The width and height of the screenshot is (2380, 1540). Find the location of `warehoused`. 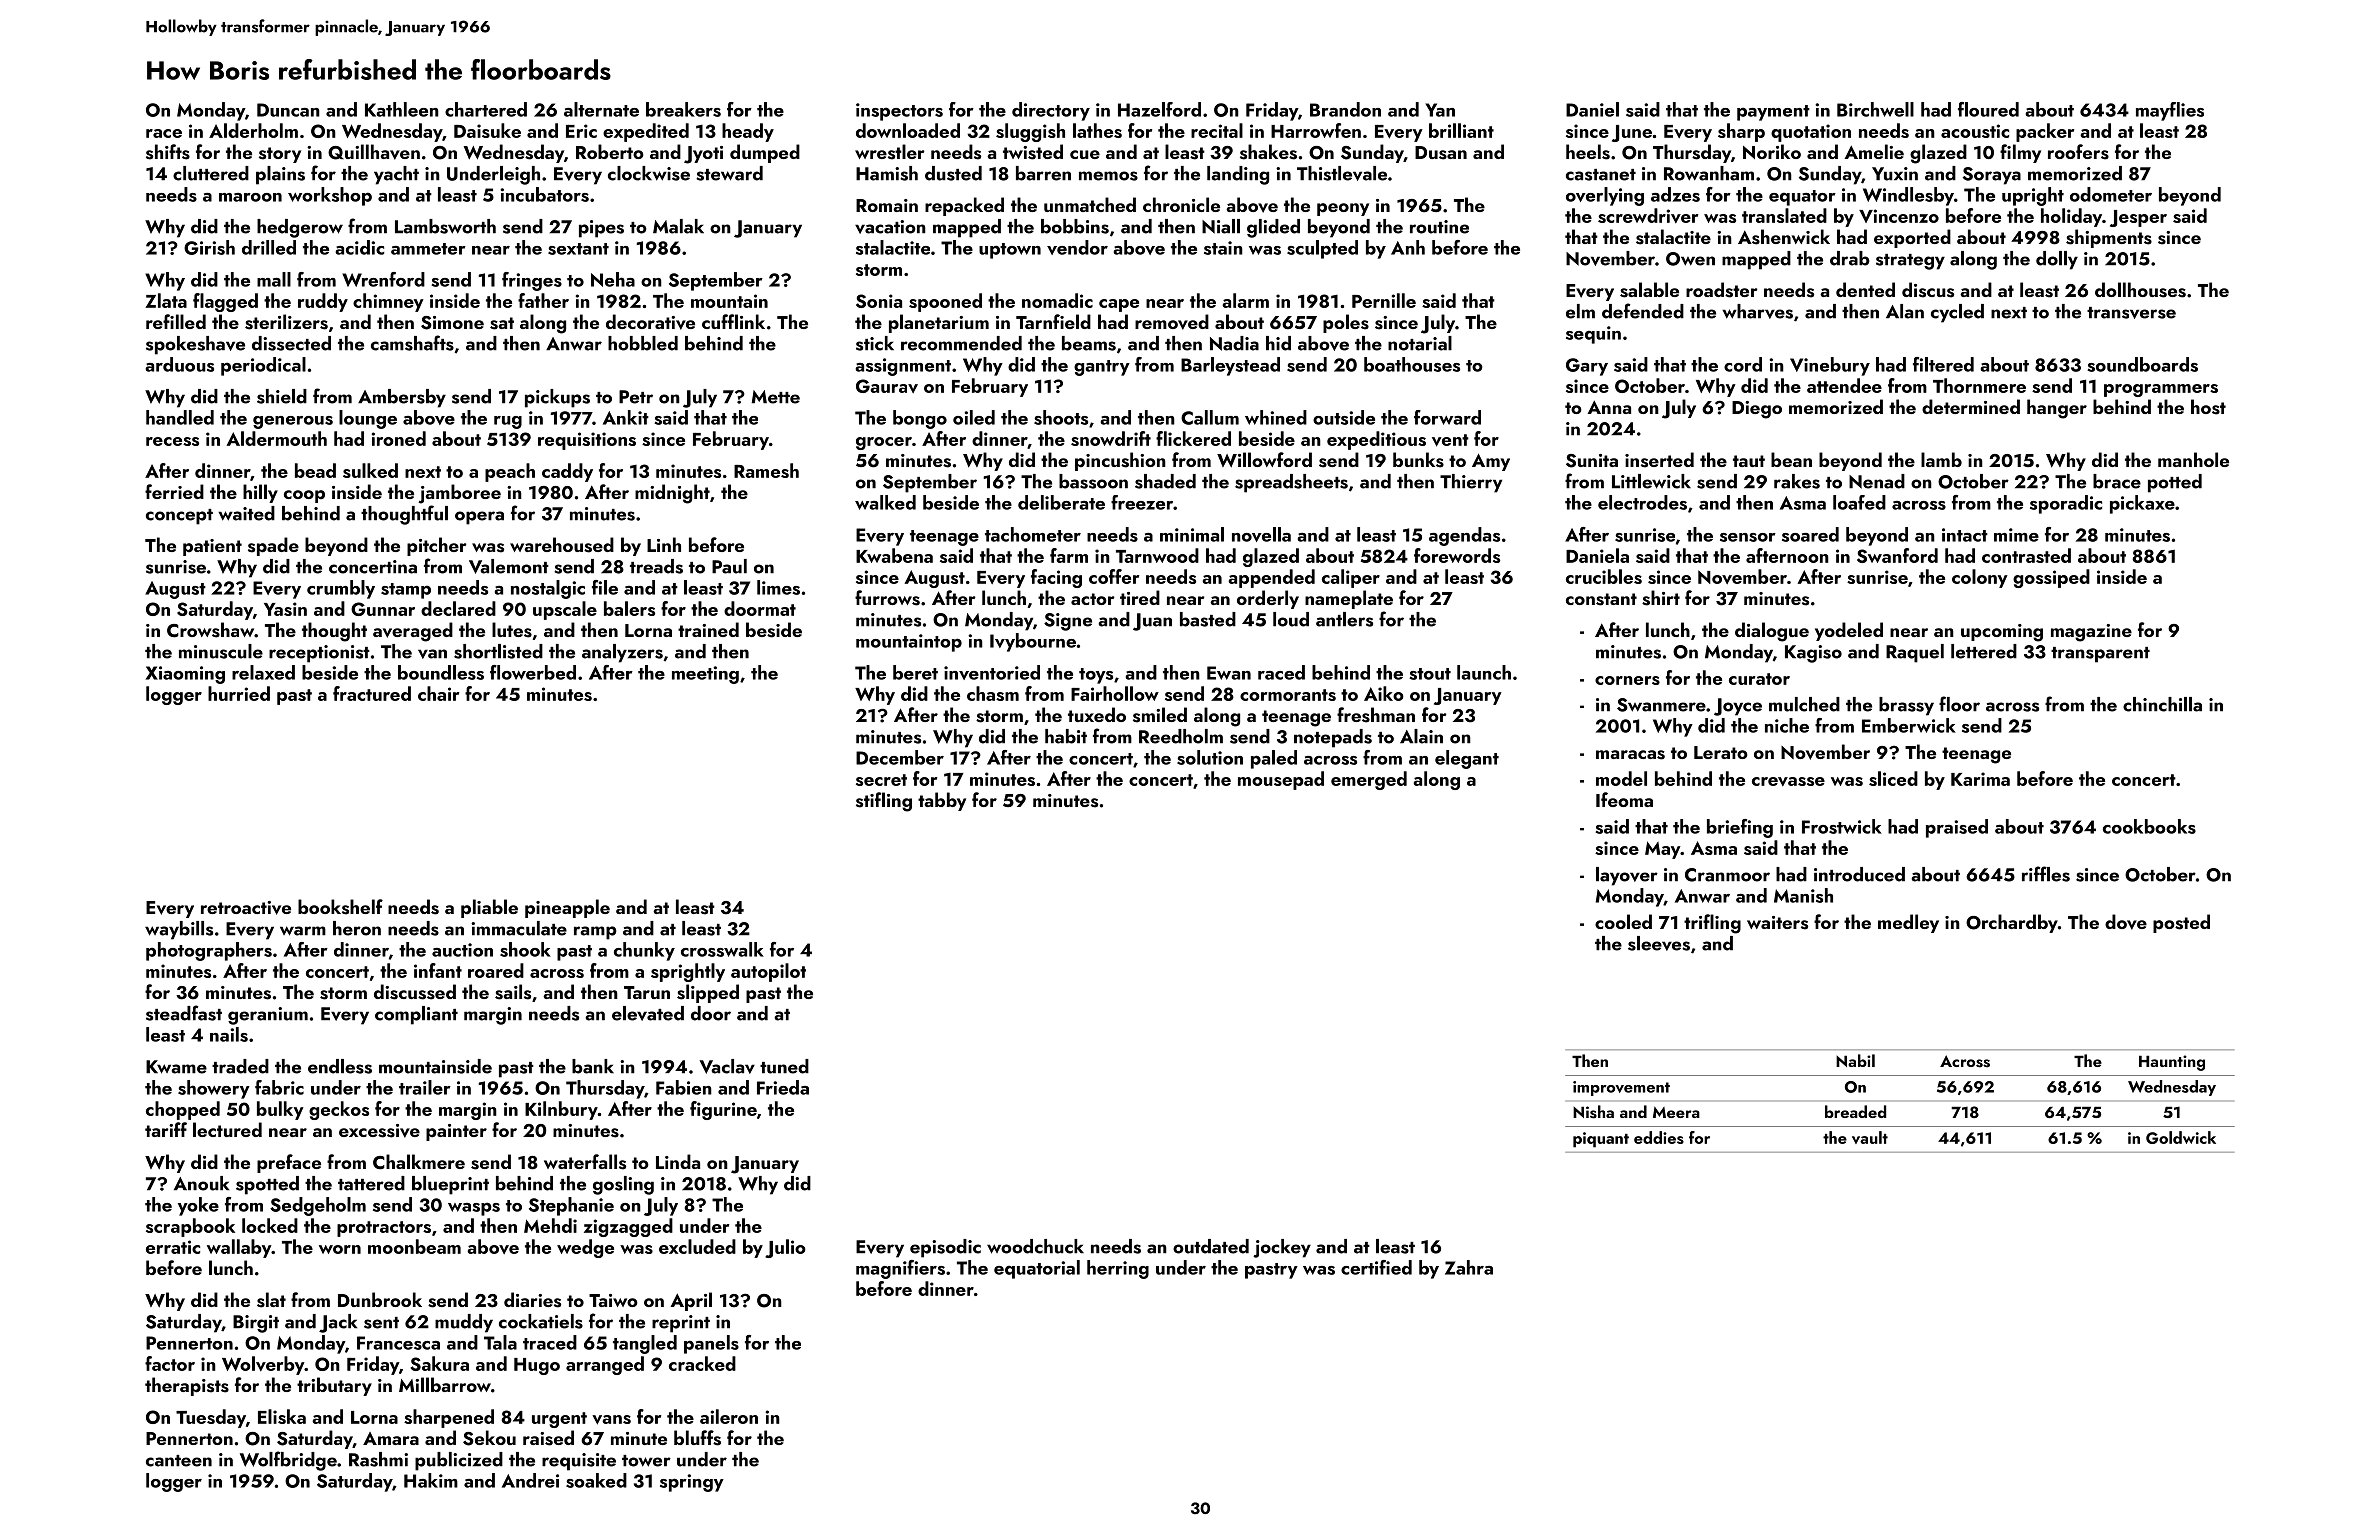

warehoused is located at coordinates (562, 545).
